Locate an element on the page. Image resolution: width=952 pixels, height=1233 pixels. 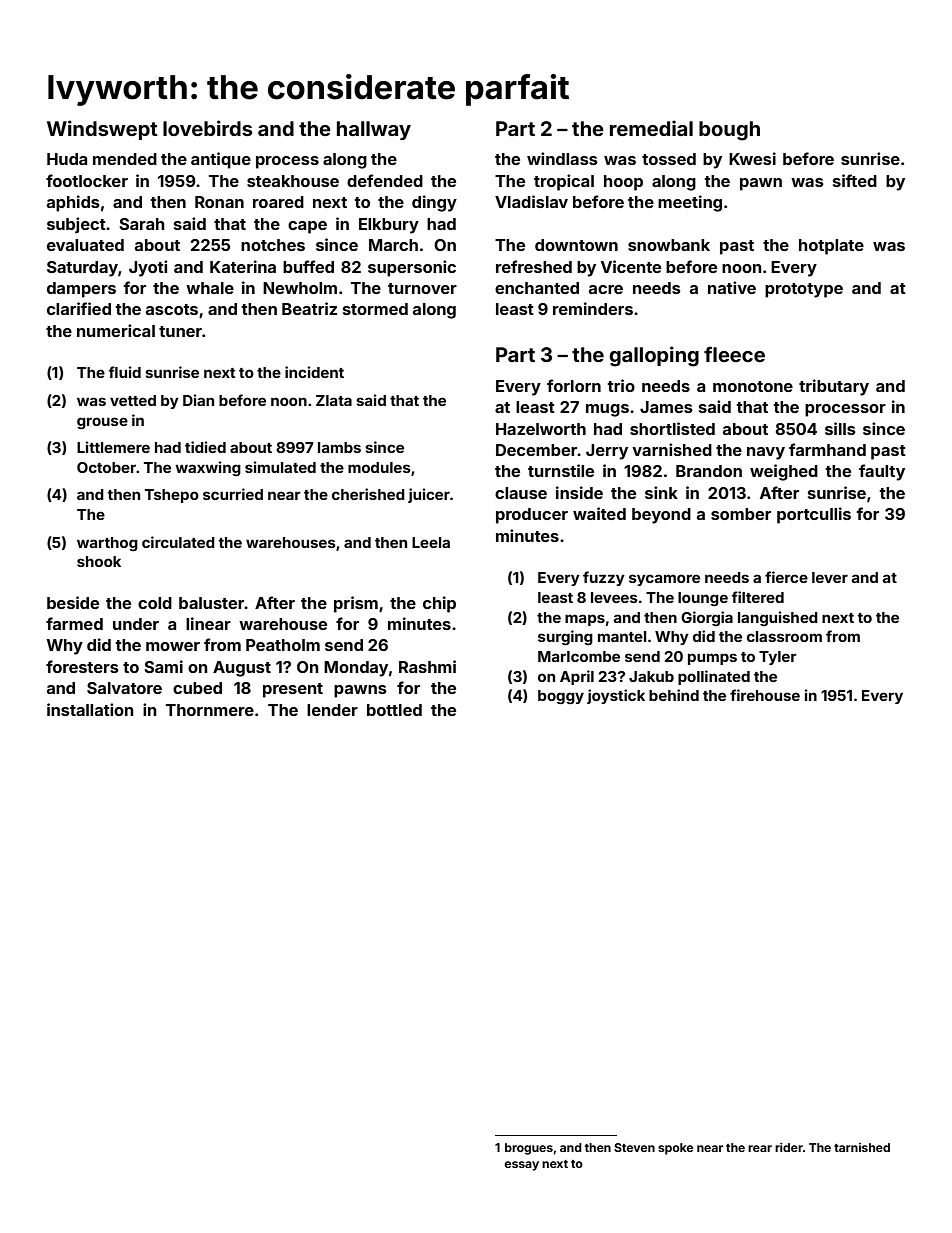
faulty is located at coordinates (882, 472).
